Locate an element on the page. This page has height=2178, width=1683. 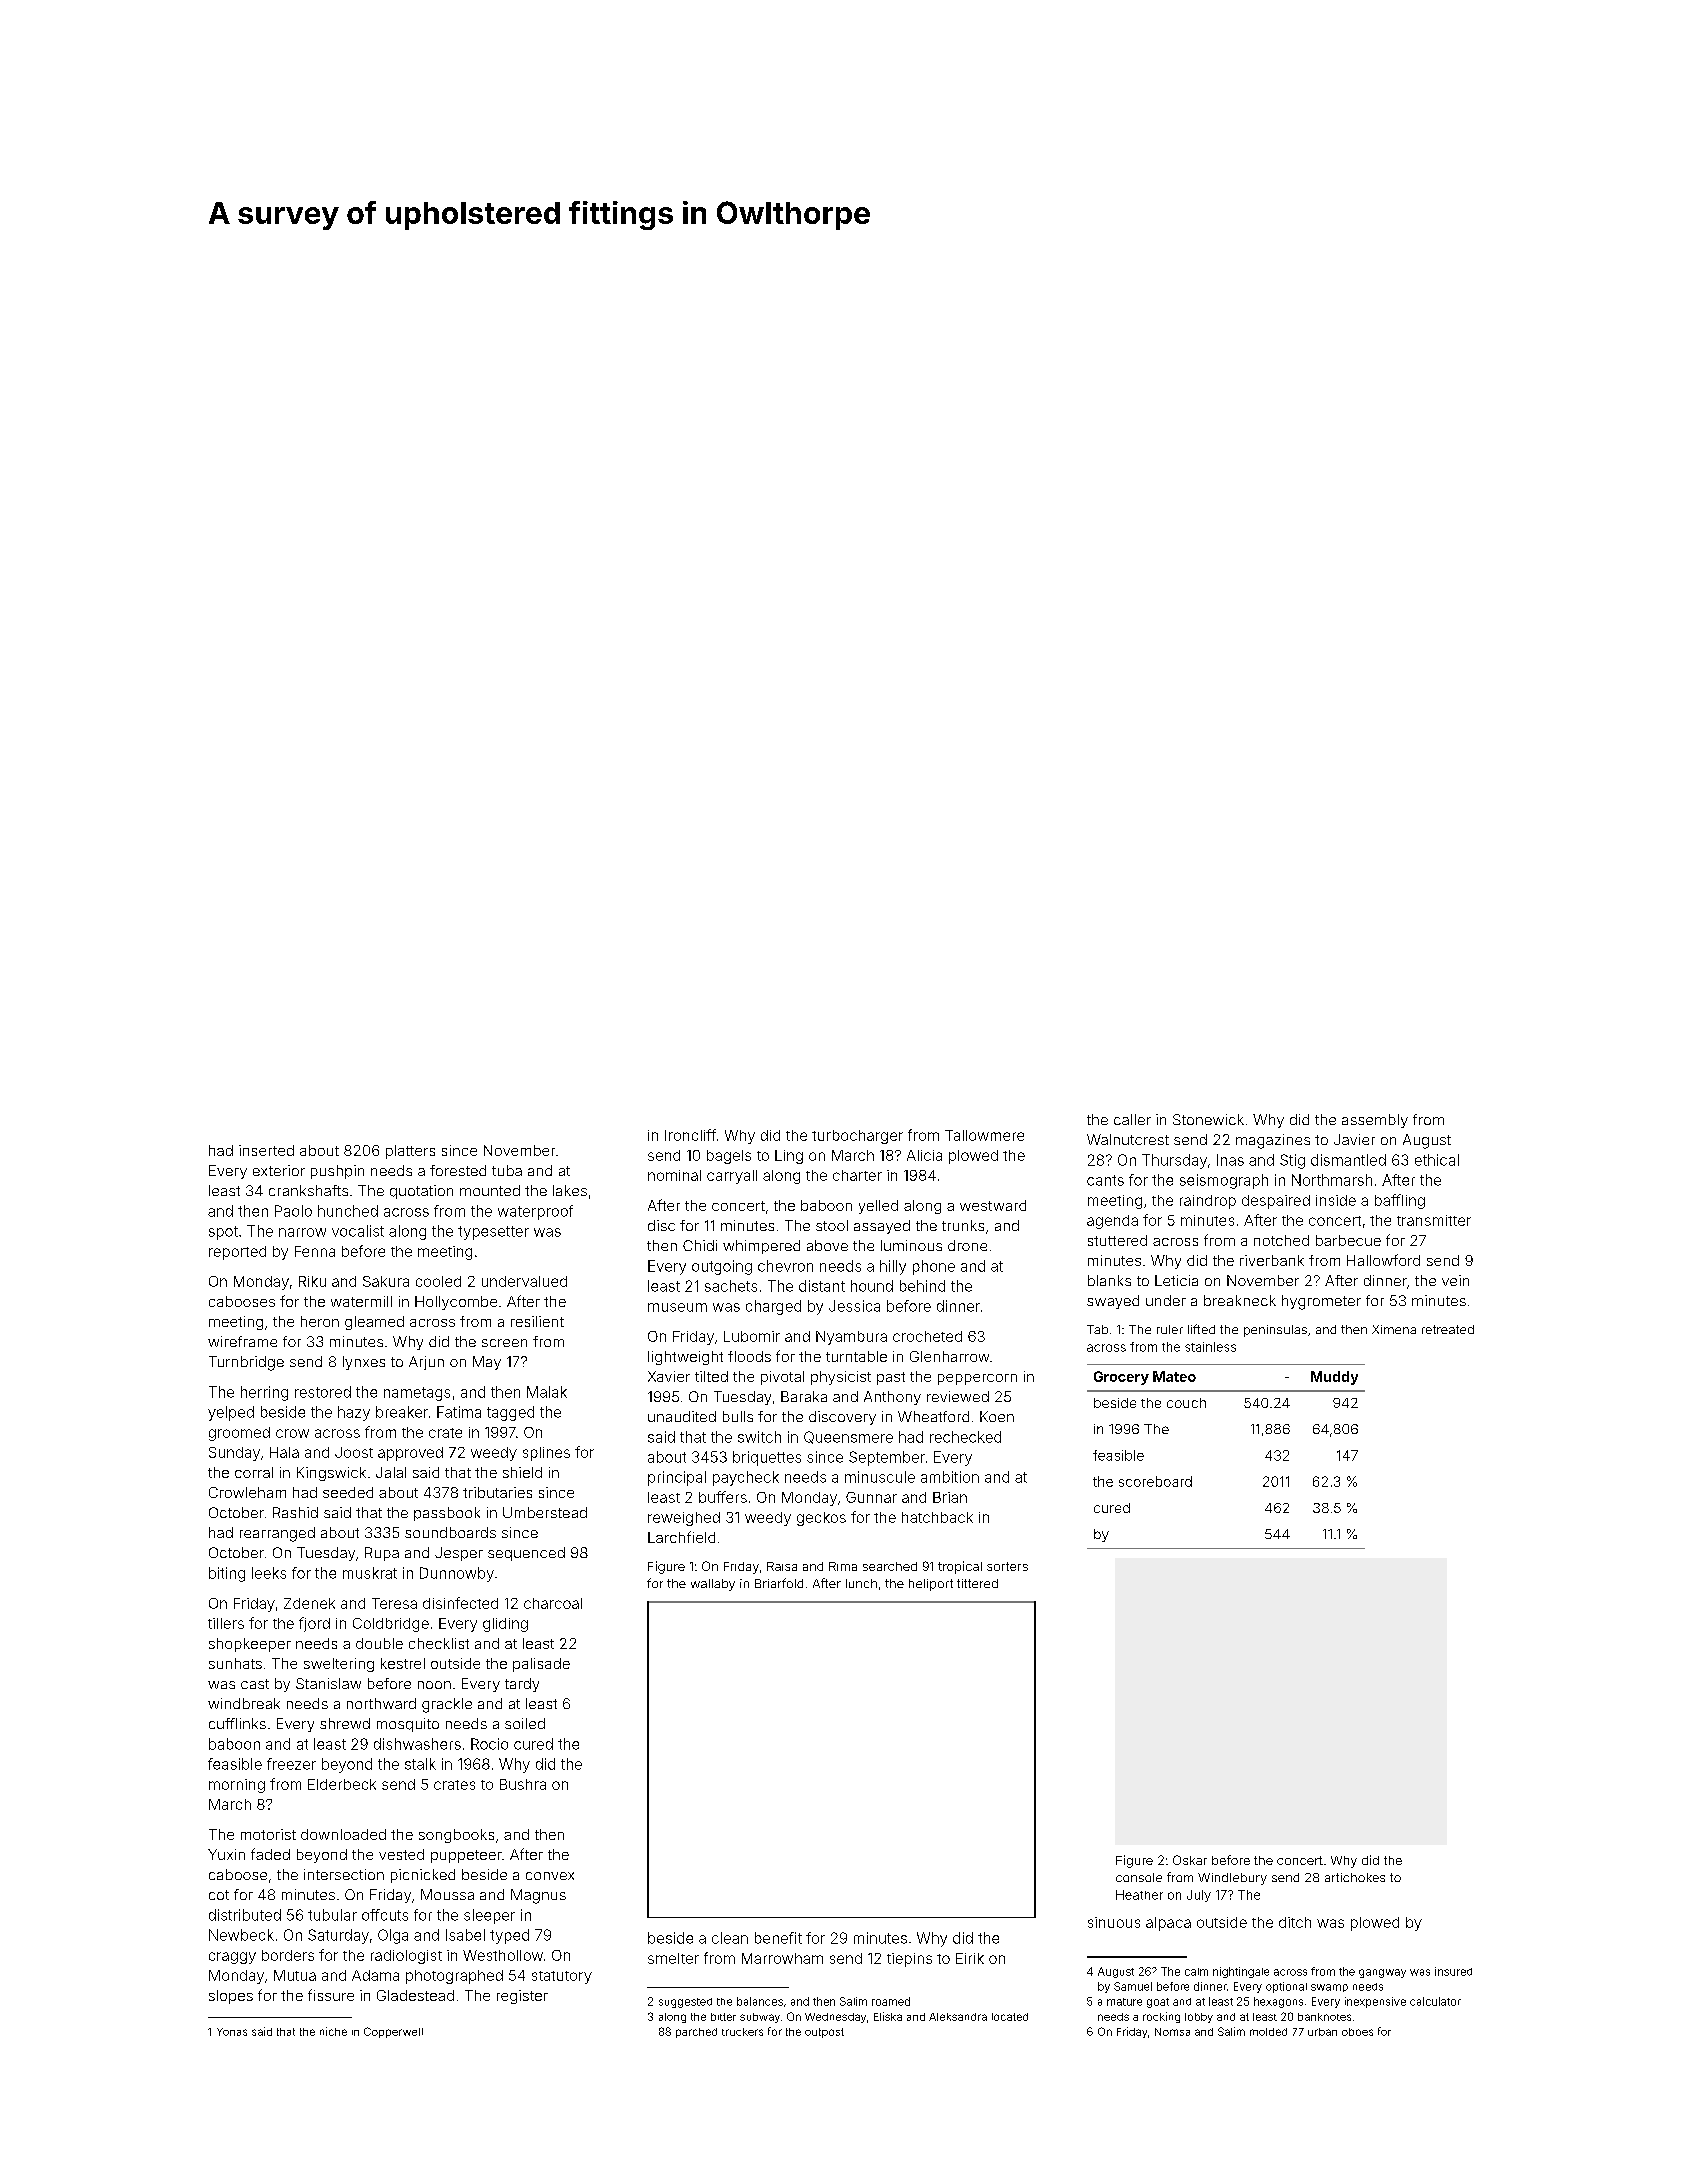
turbocharger is located at coordinates (857, 1137).
